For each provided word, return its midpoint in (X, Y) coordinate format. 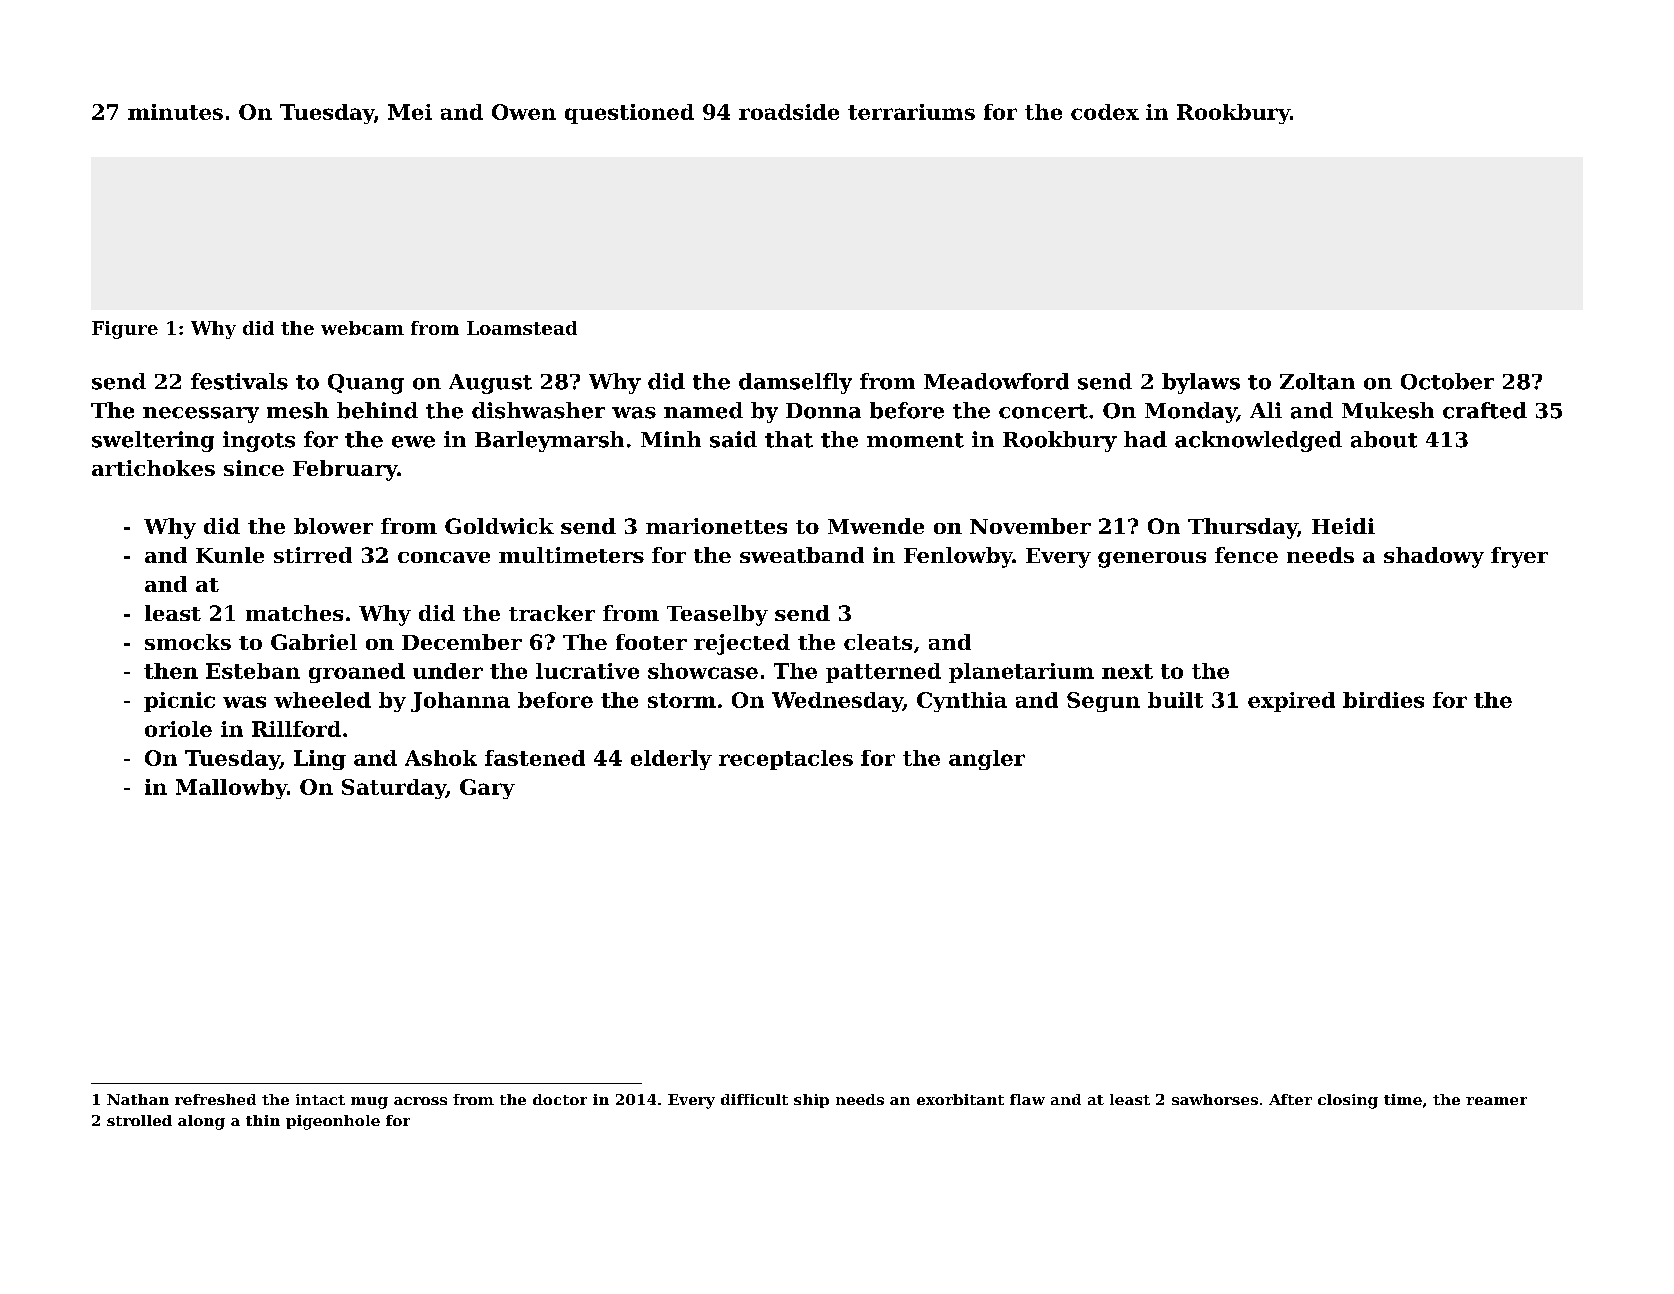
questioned (629, 114)
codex (1105, 112)
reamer (1496, 1101)
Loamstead (522, 328)
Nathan (138, 1099)
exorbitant (960, 1099)
